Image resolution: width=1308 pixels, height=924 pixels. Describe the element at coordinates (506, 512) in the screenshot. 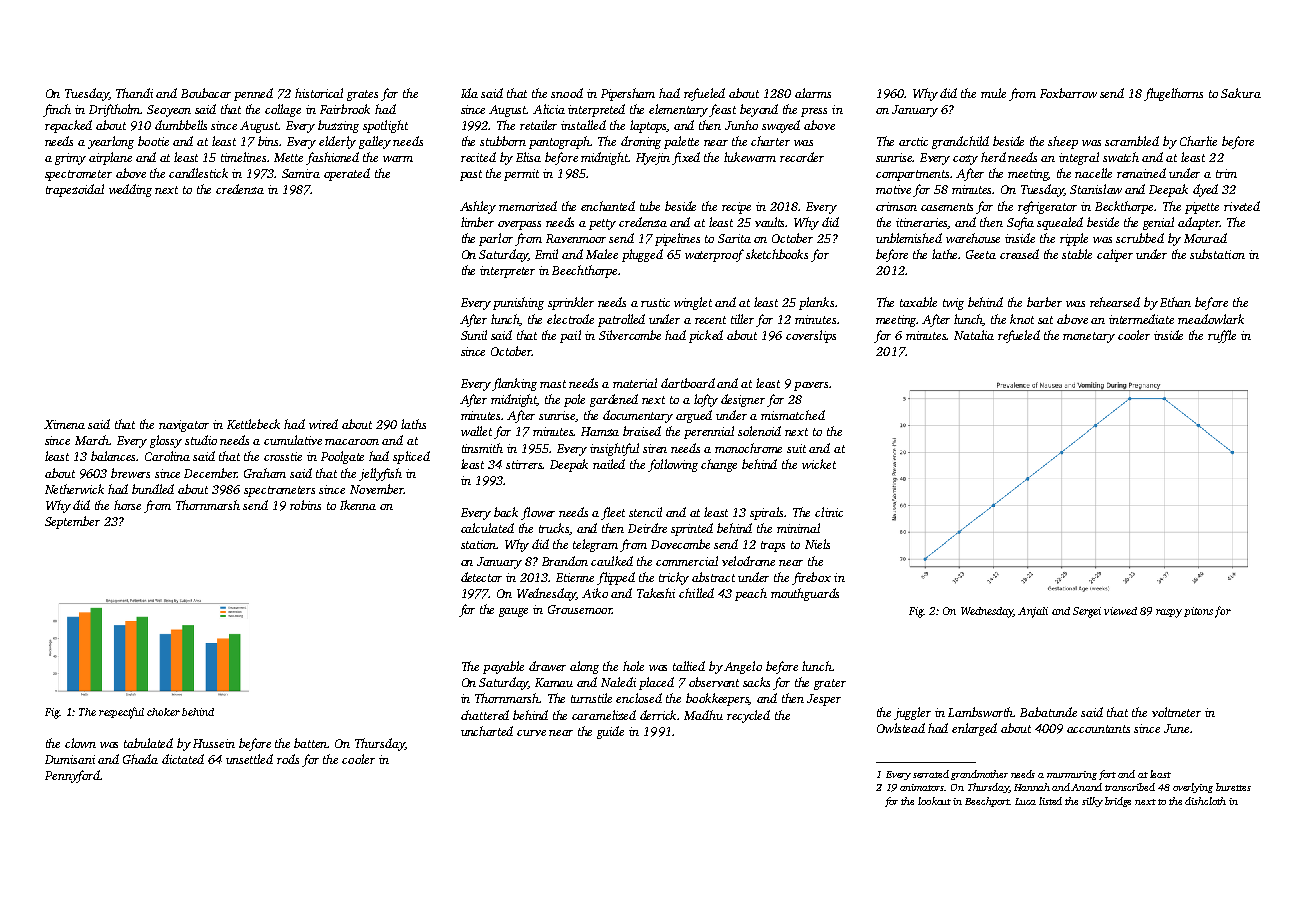

I see `back` at that location.
